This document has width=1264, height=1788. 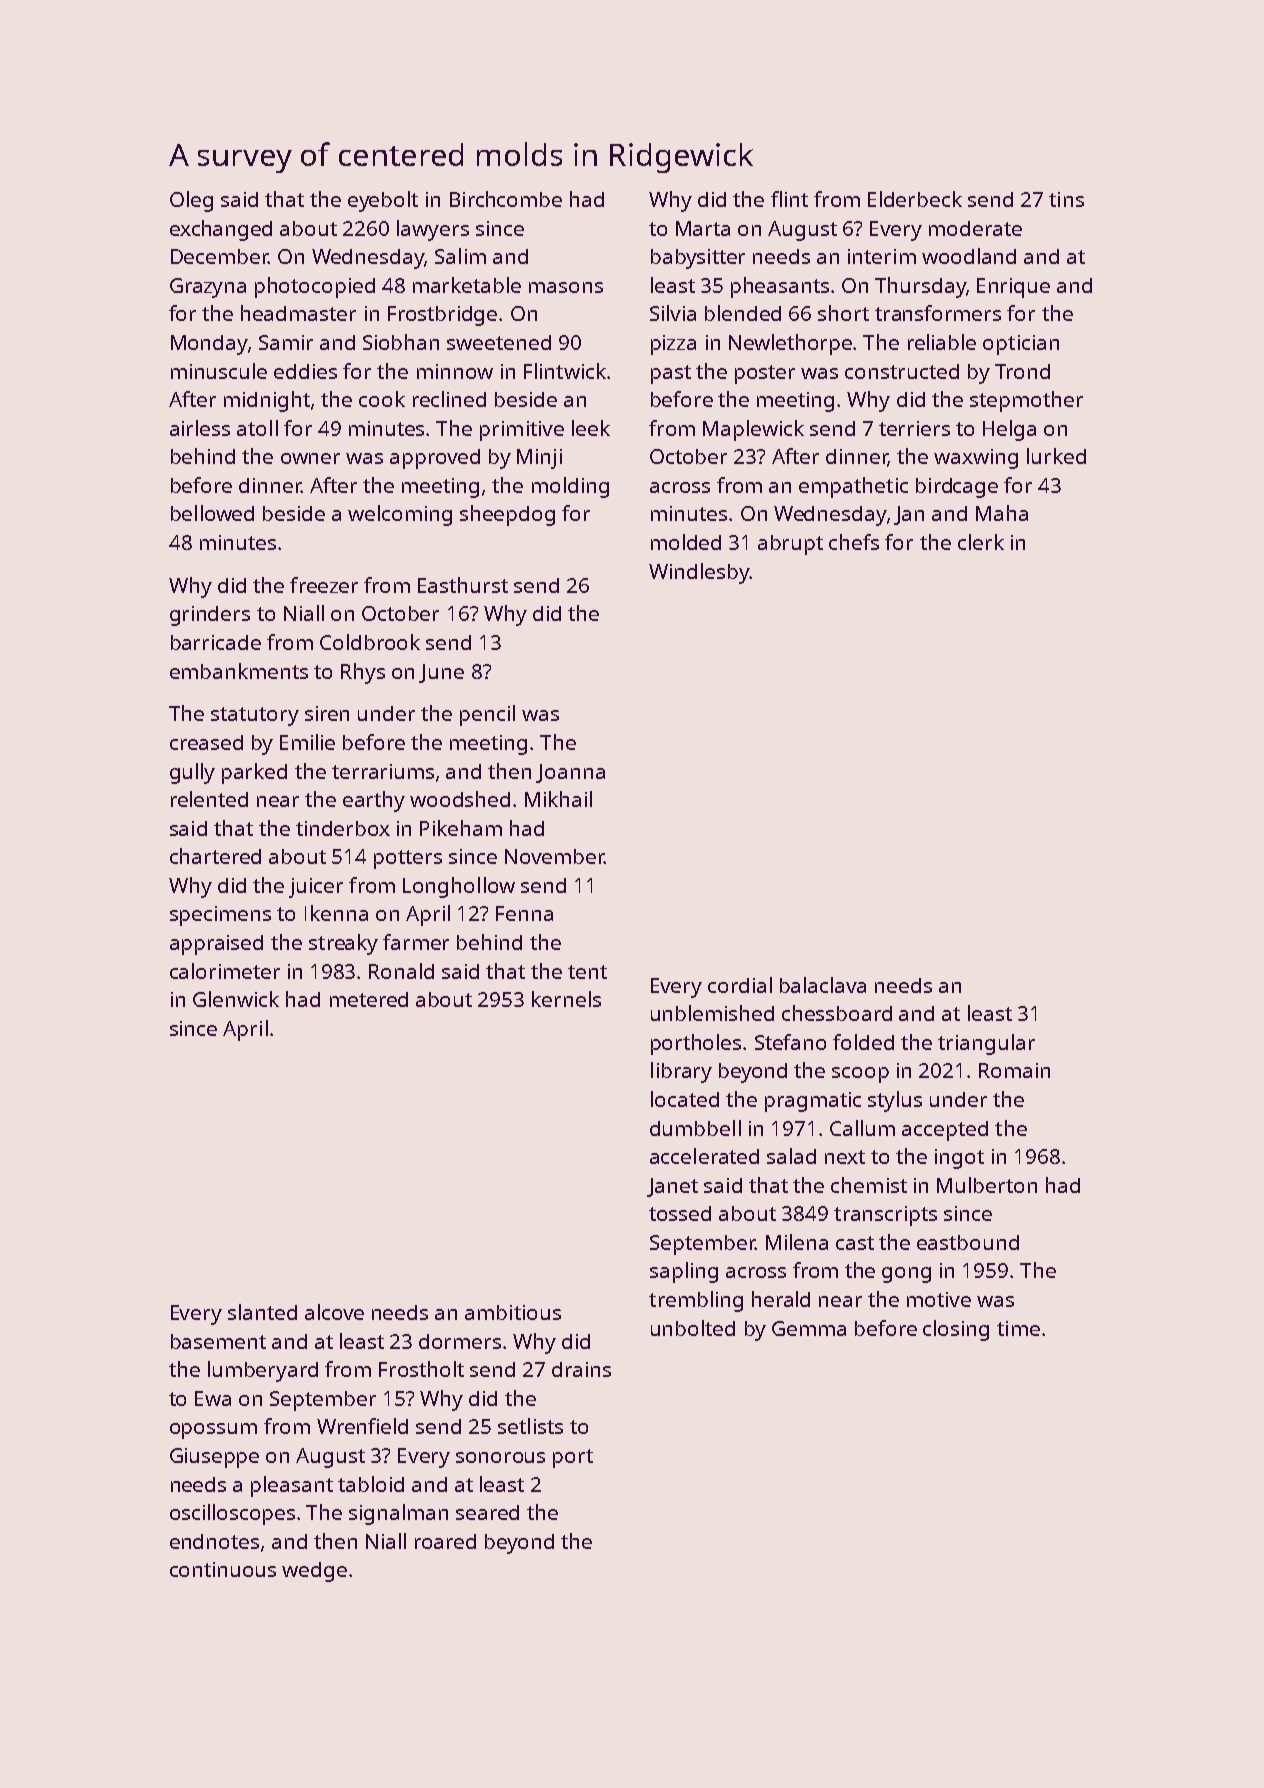 I want to click on juicer, so click(x=316, y=888).
